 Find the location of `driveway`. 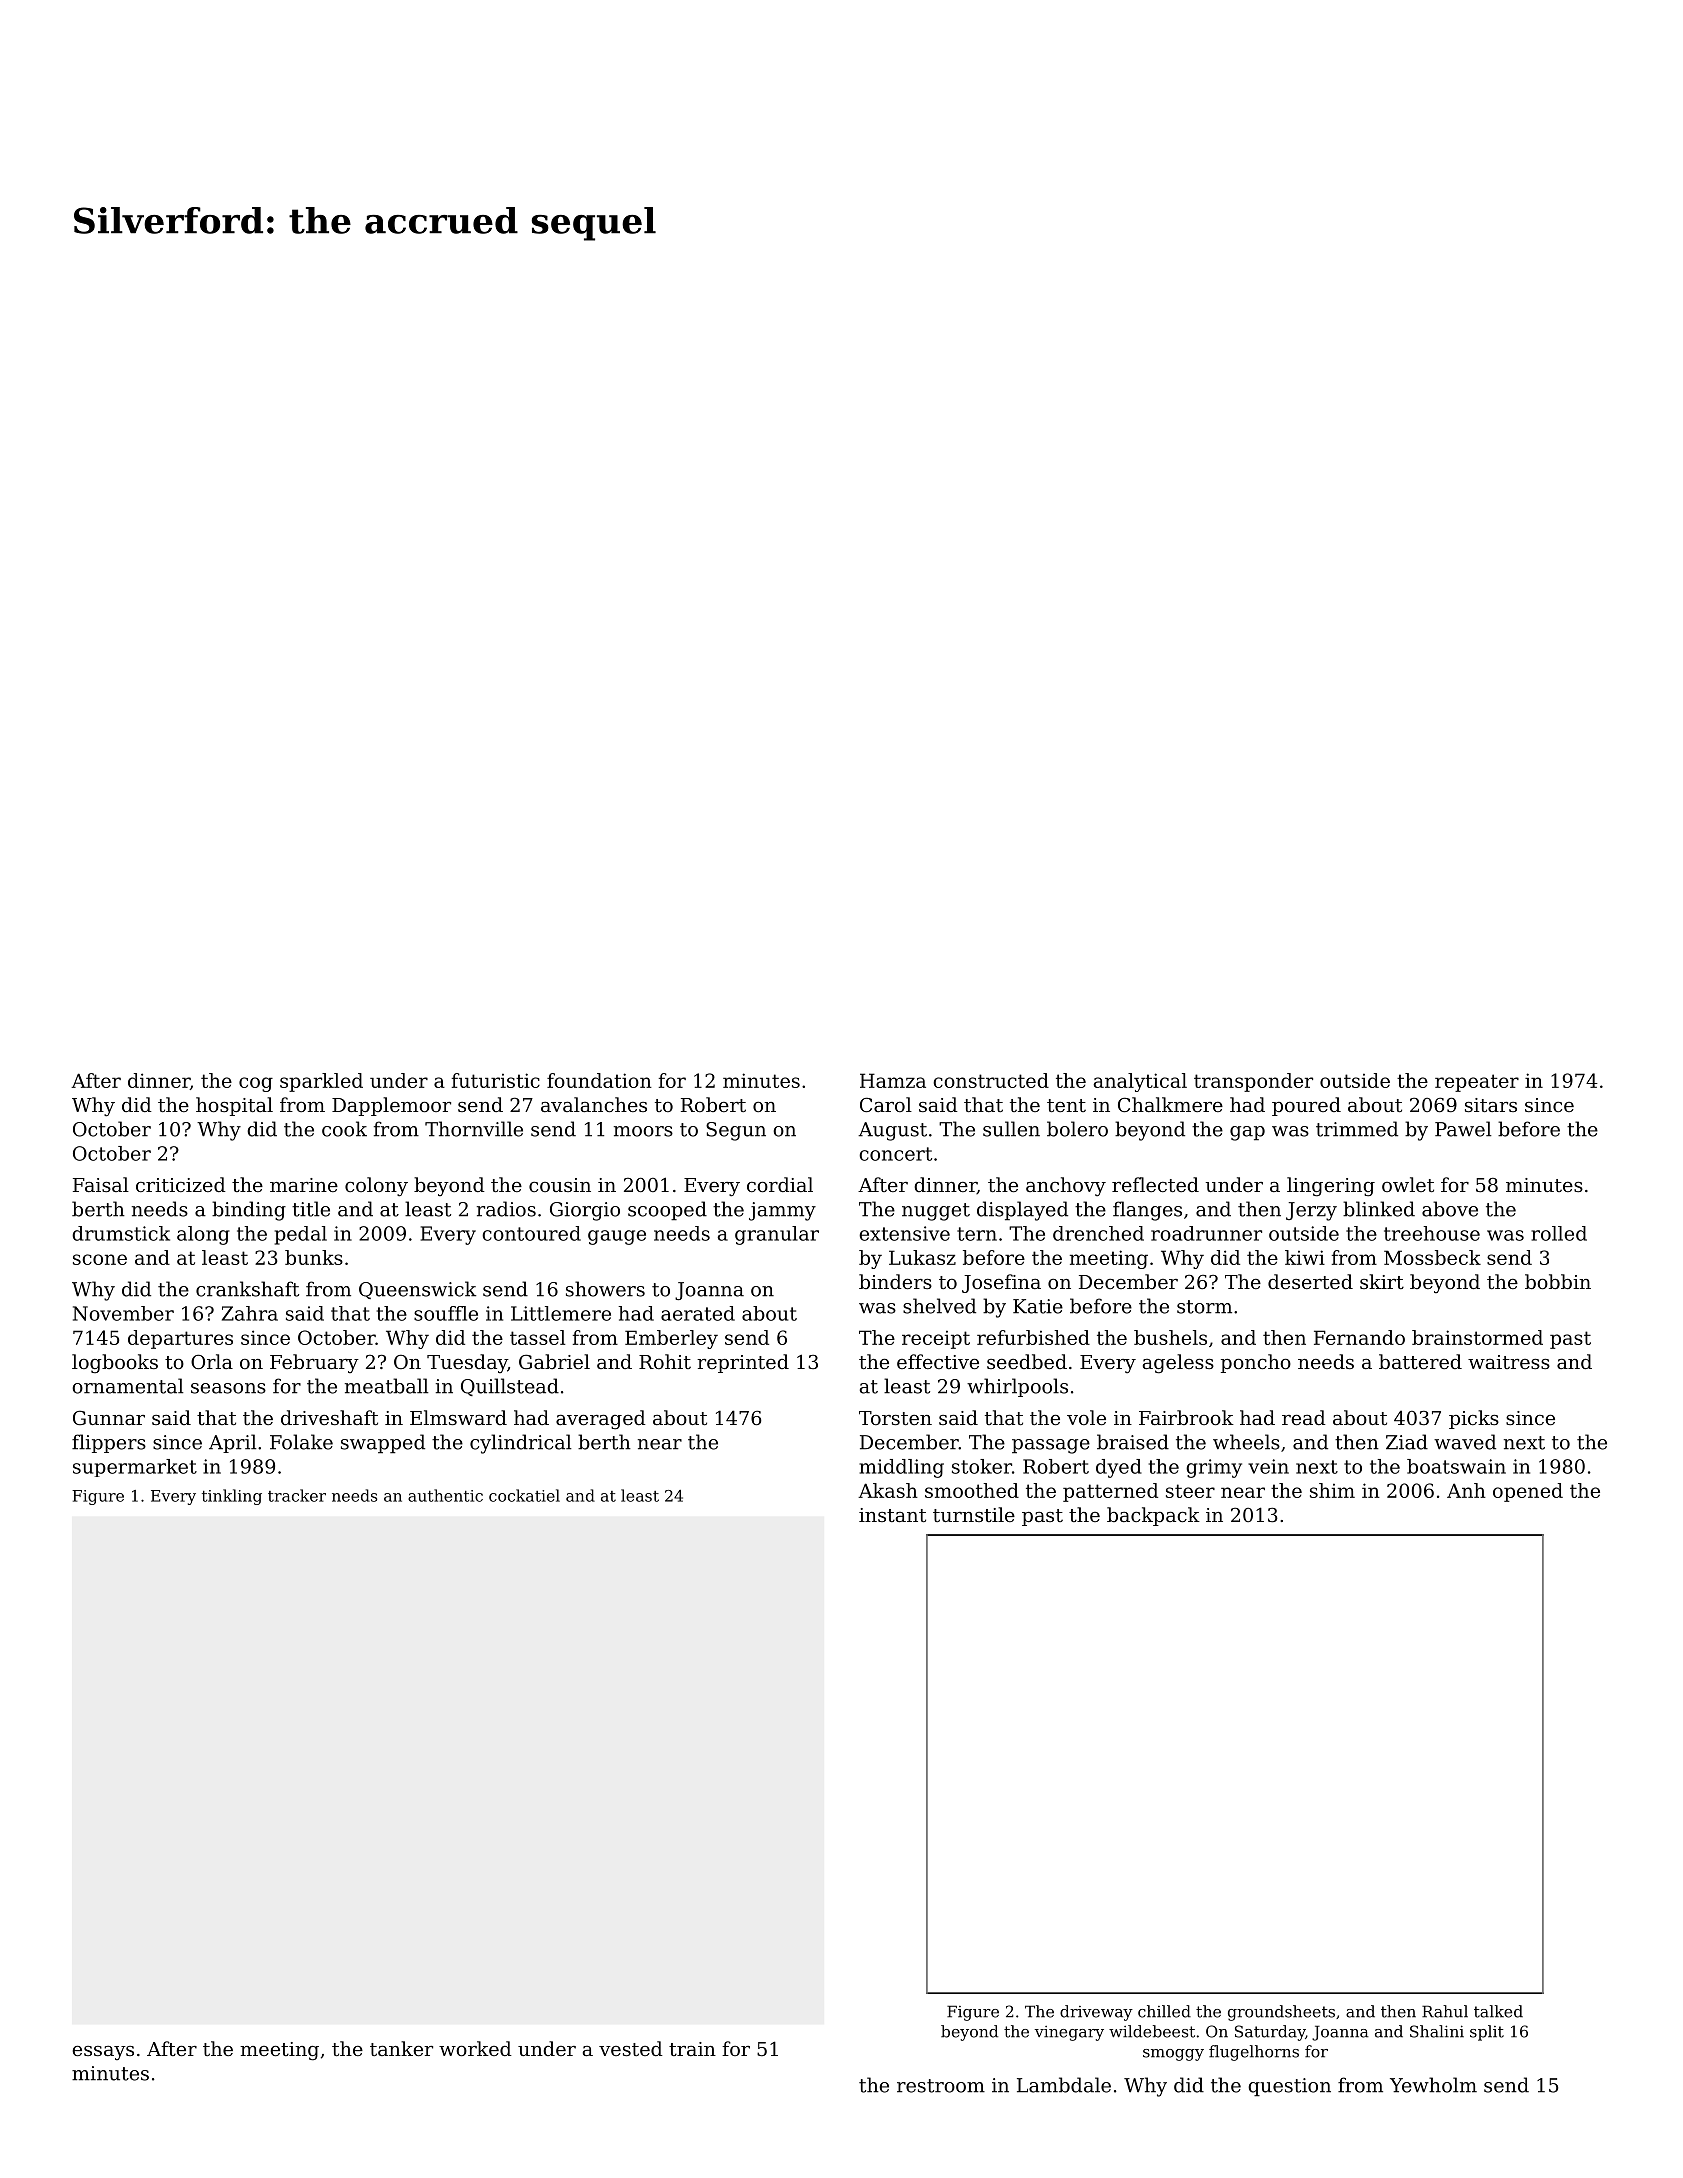

driveway is located at coordinates (1096, 2013).
